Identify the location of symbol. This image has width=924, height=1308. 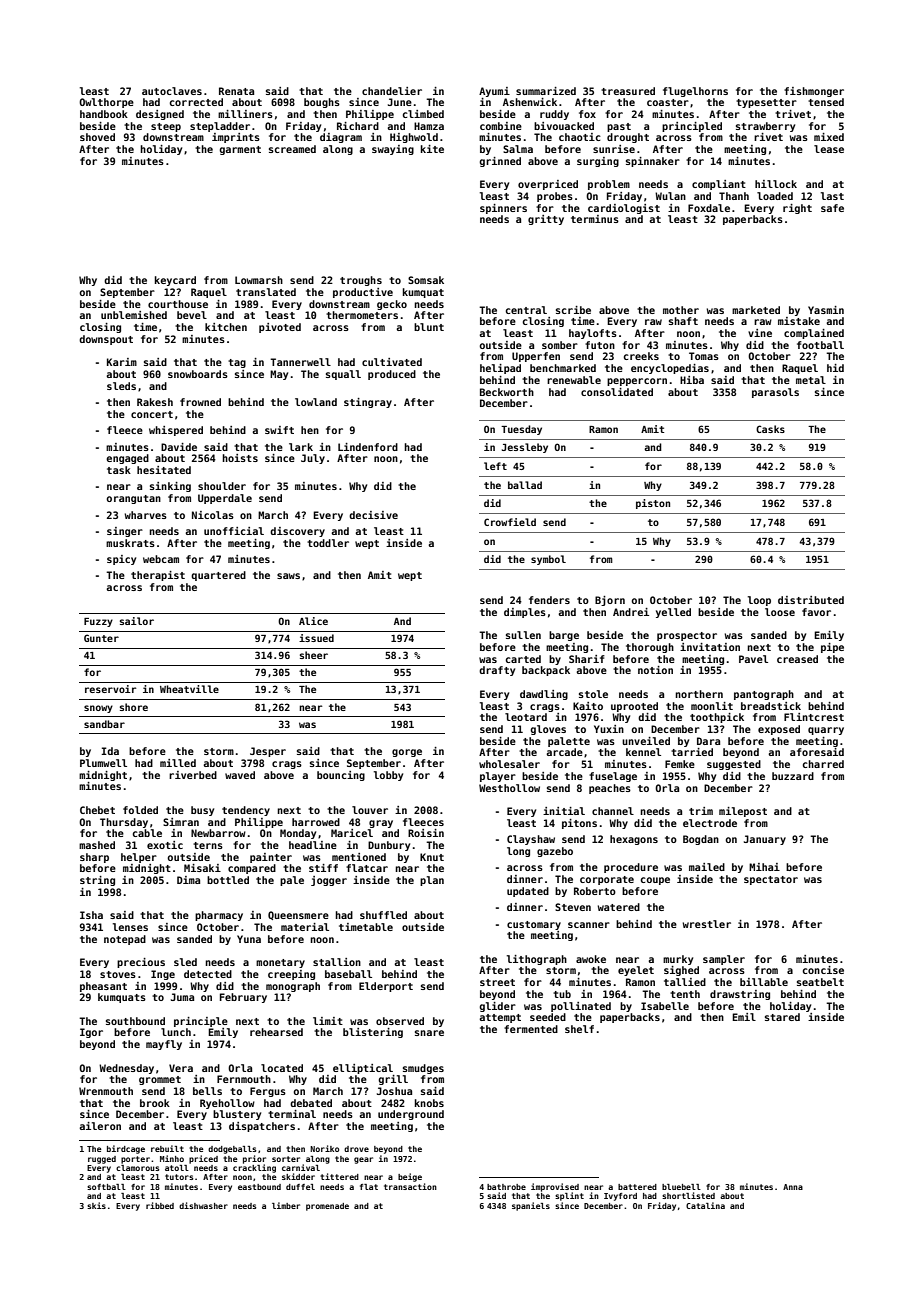
(548, 560).
